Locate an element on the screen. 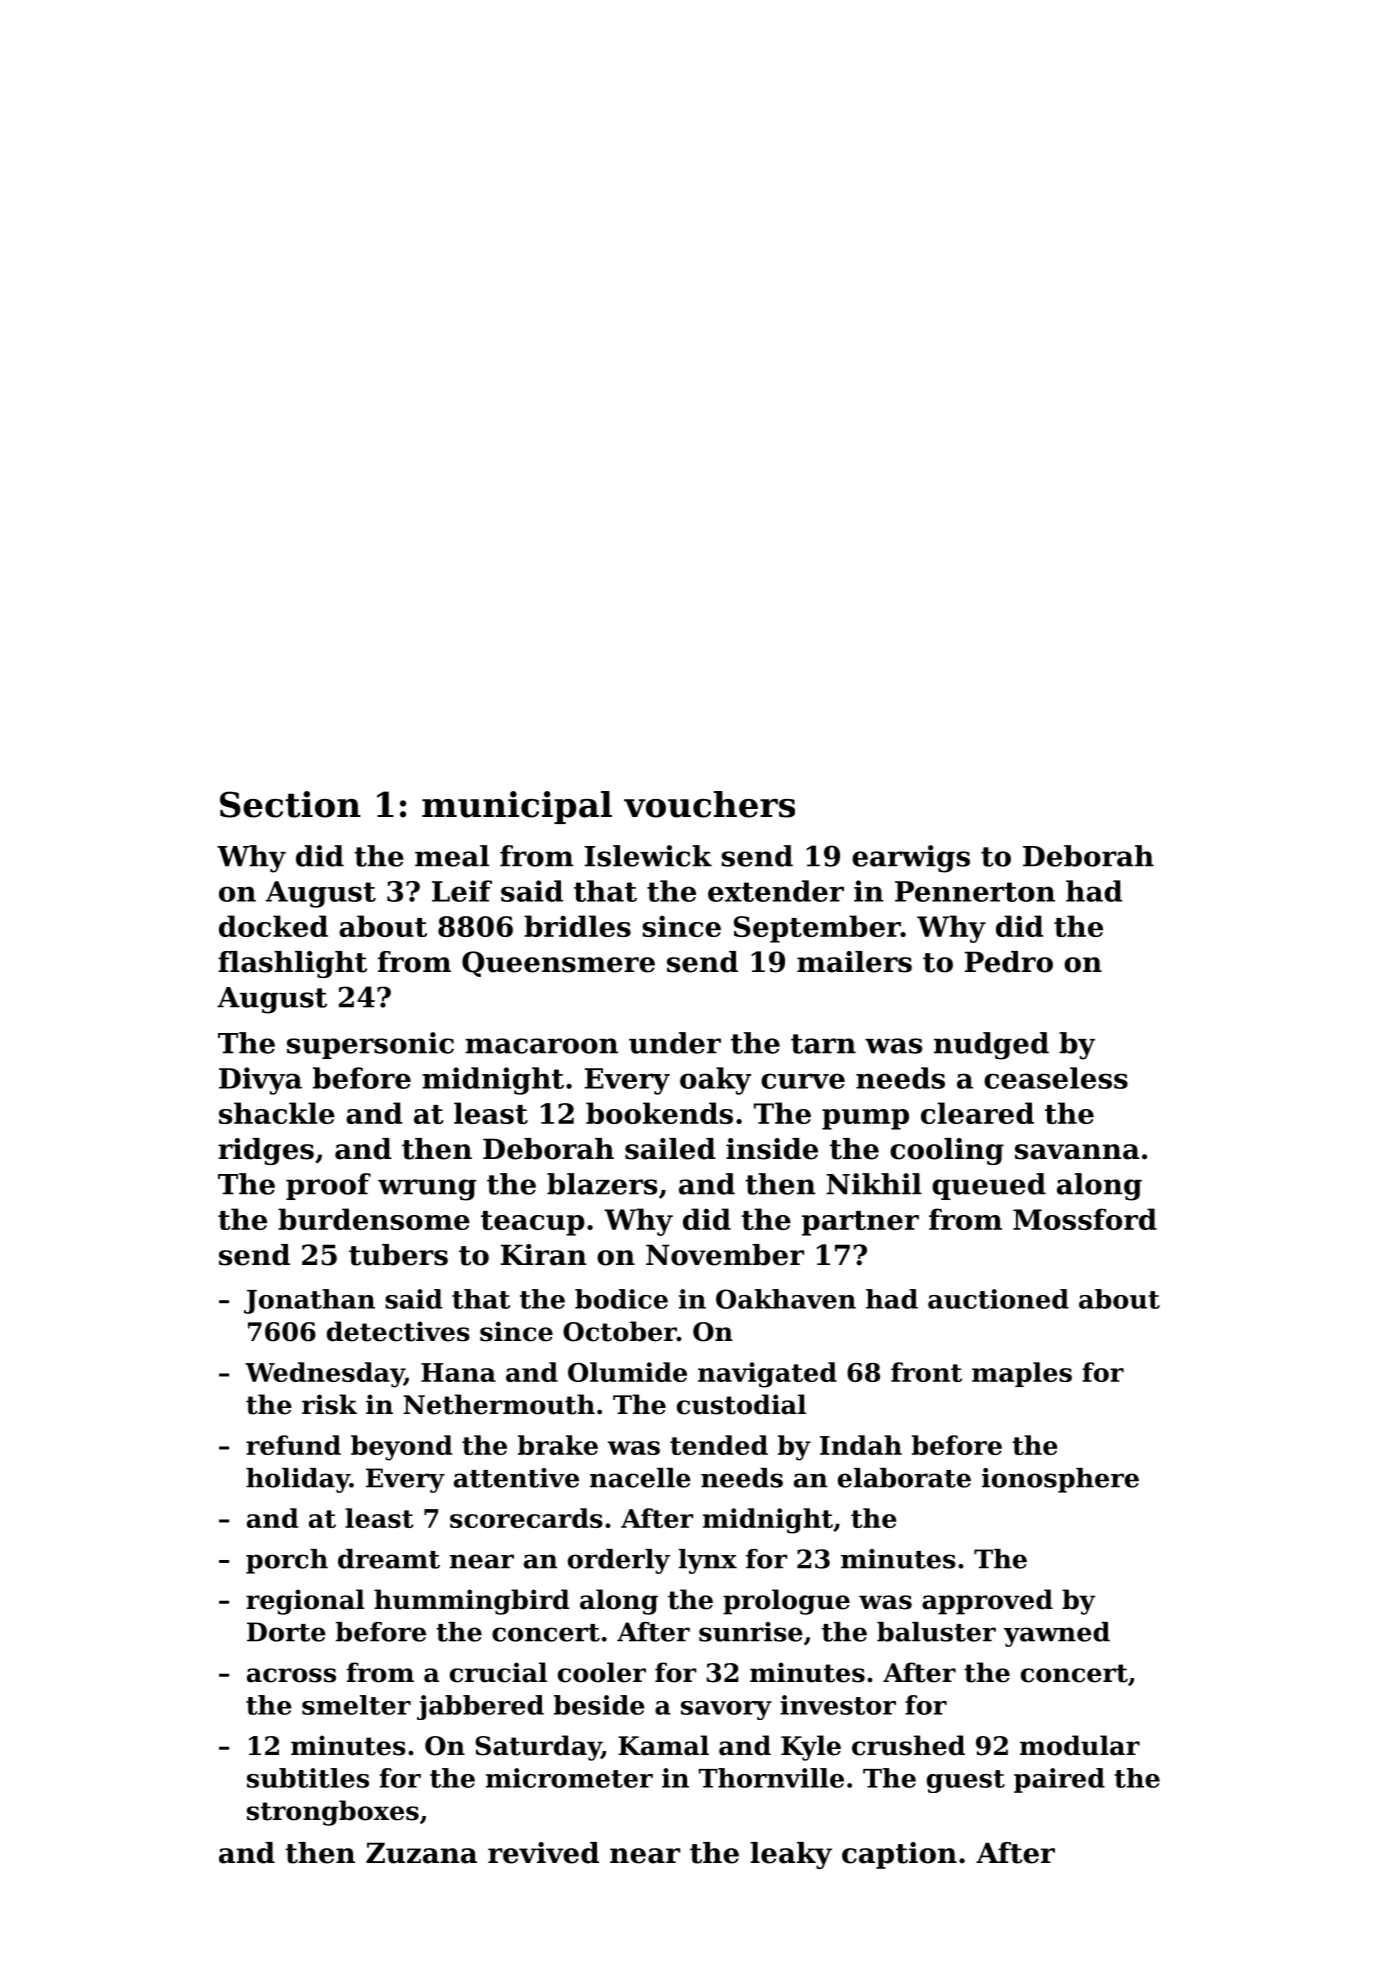 The height and width of the screenshot is (1969, 1386). vouchers is located at coordinates (709, 804).
